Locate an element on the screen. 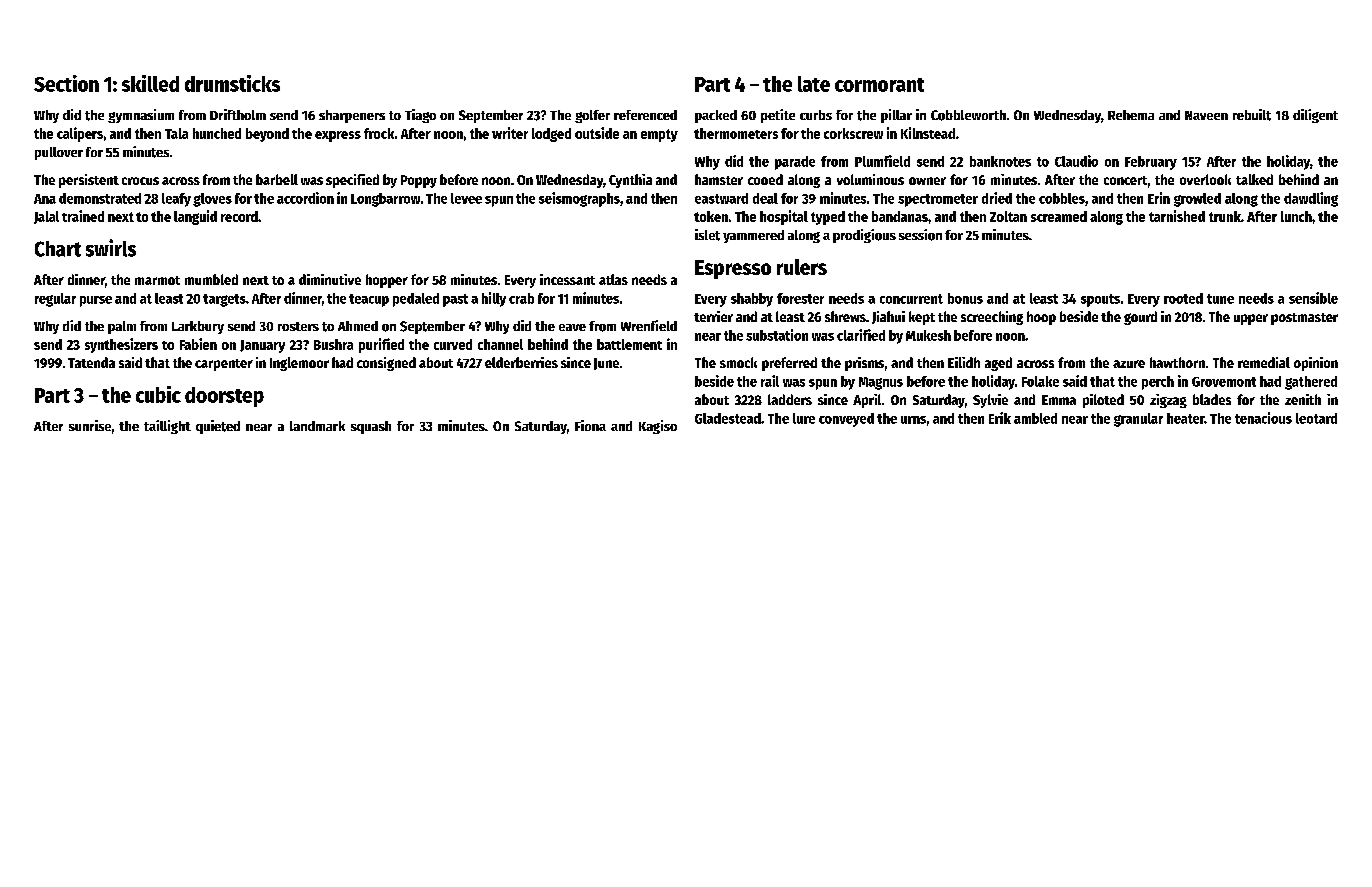 The image size is (1372, 887). smock is located at coordinates (738, 362).
